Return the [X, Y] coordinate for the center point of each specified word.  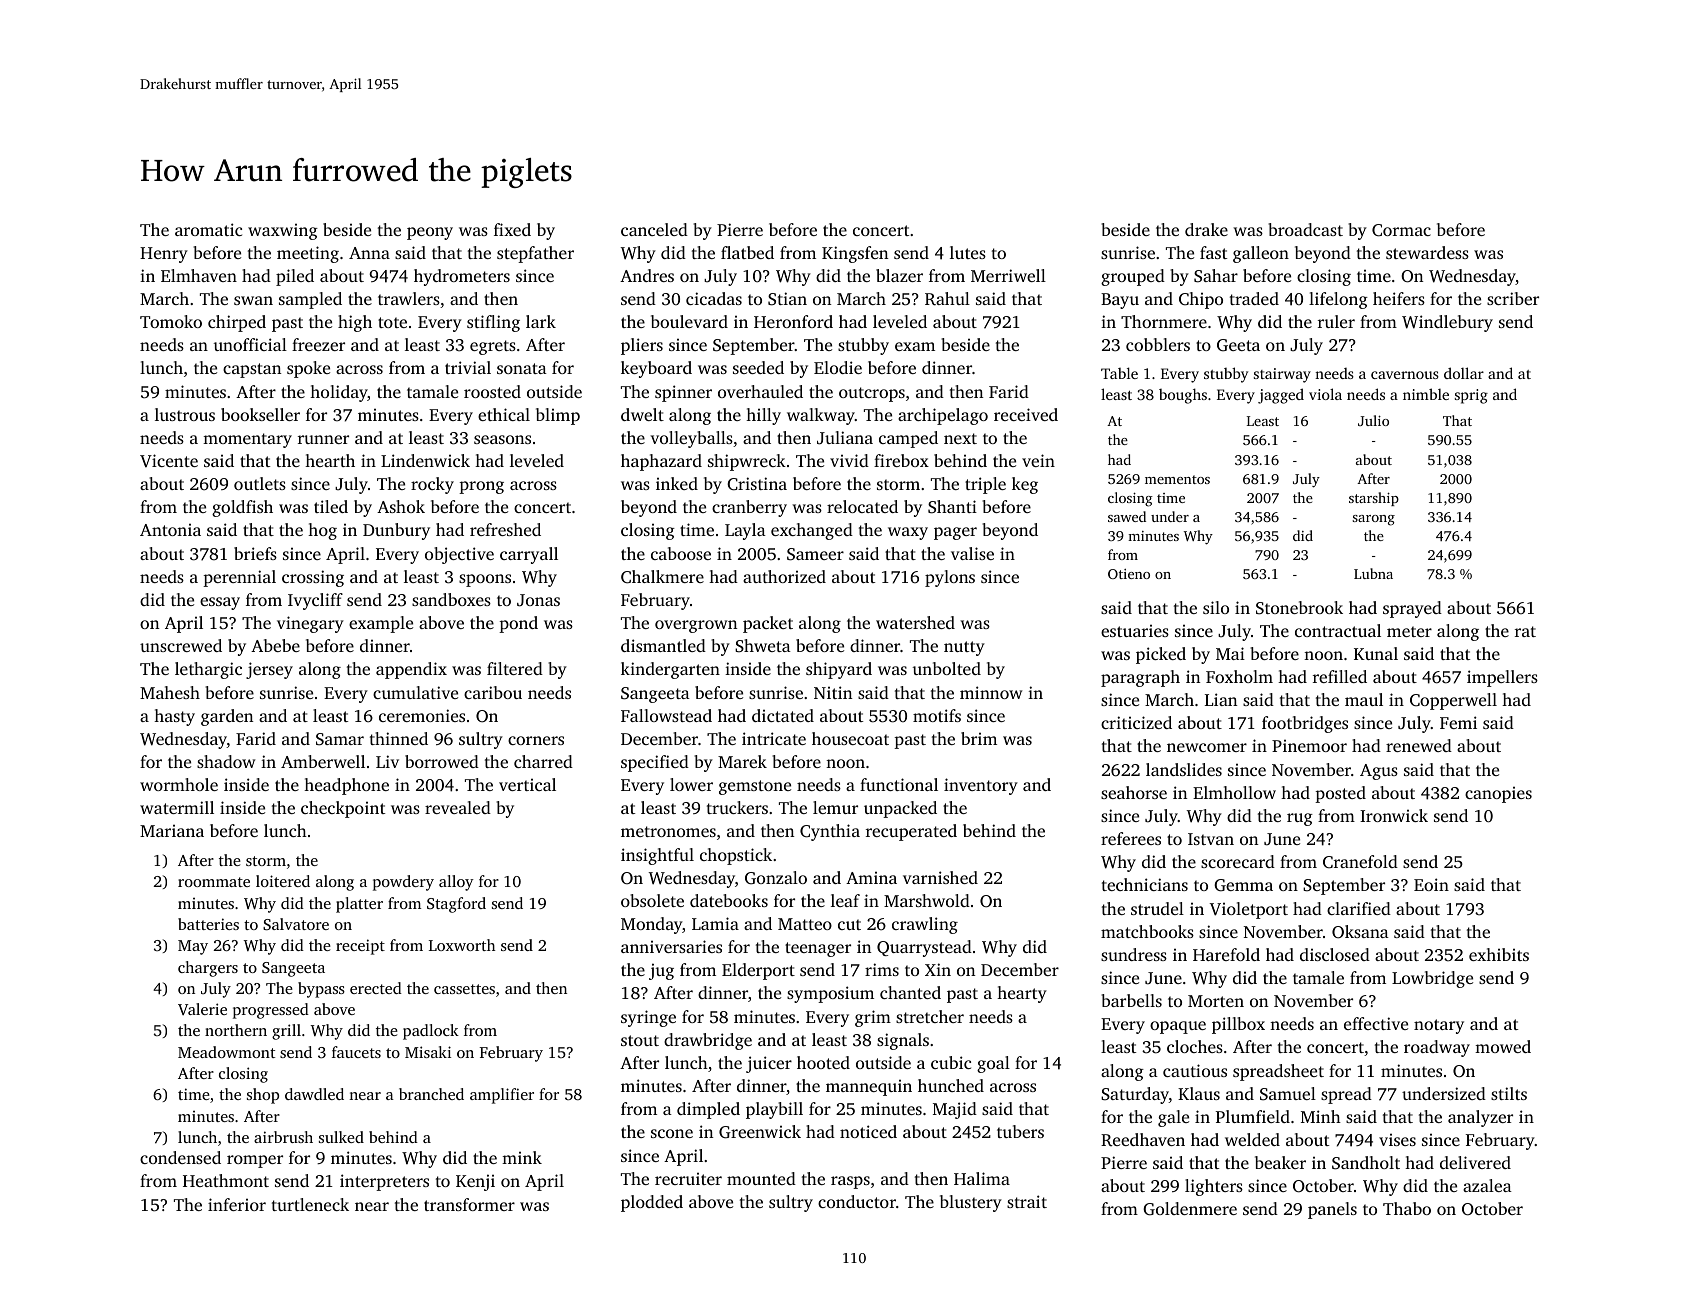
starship [1374, 499]
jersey [269, 670]
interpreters [384, 1182]
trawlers [409, 298]
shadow [226, 761]
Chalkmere [662, 577]
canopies [1498, 795]
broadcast [1305, 229]
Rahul [947, 299]
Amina [871, 878]
